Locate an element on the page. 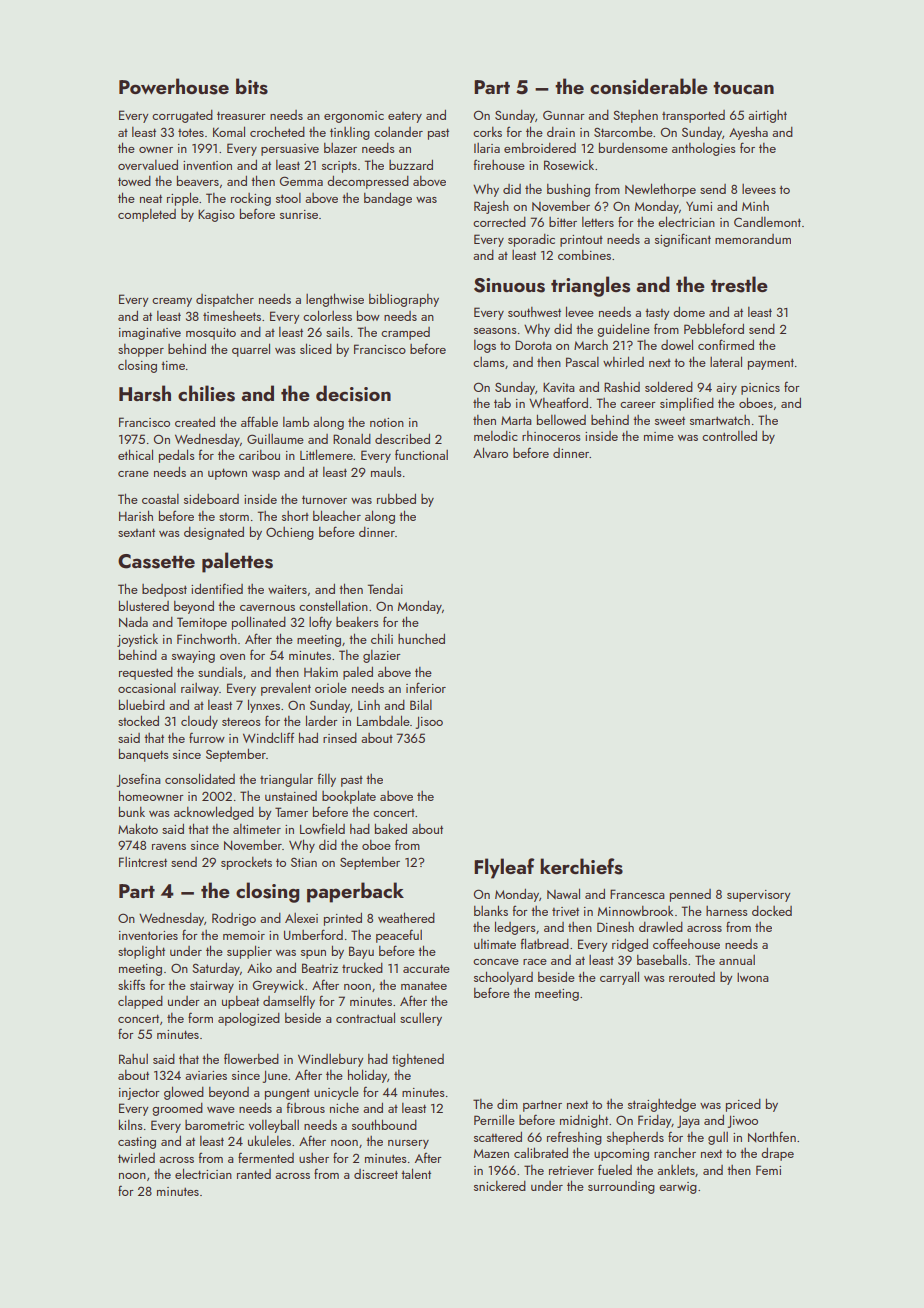 The height and width of the document is (1308, 924). penned is located at coordinates (690, 895).
